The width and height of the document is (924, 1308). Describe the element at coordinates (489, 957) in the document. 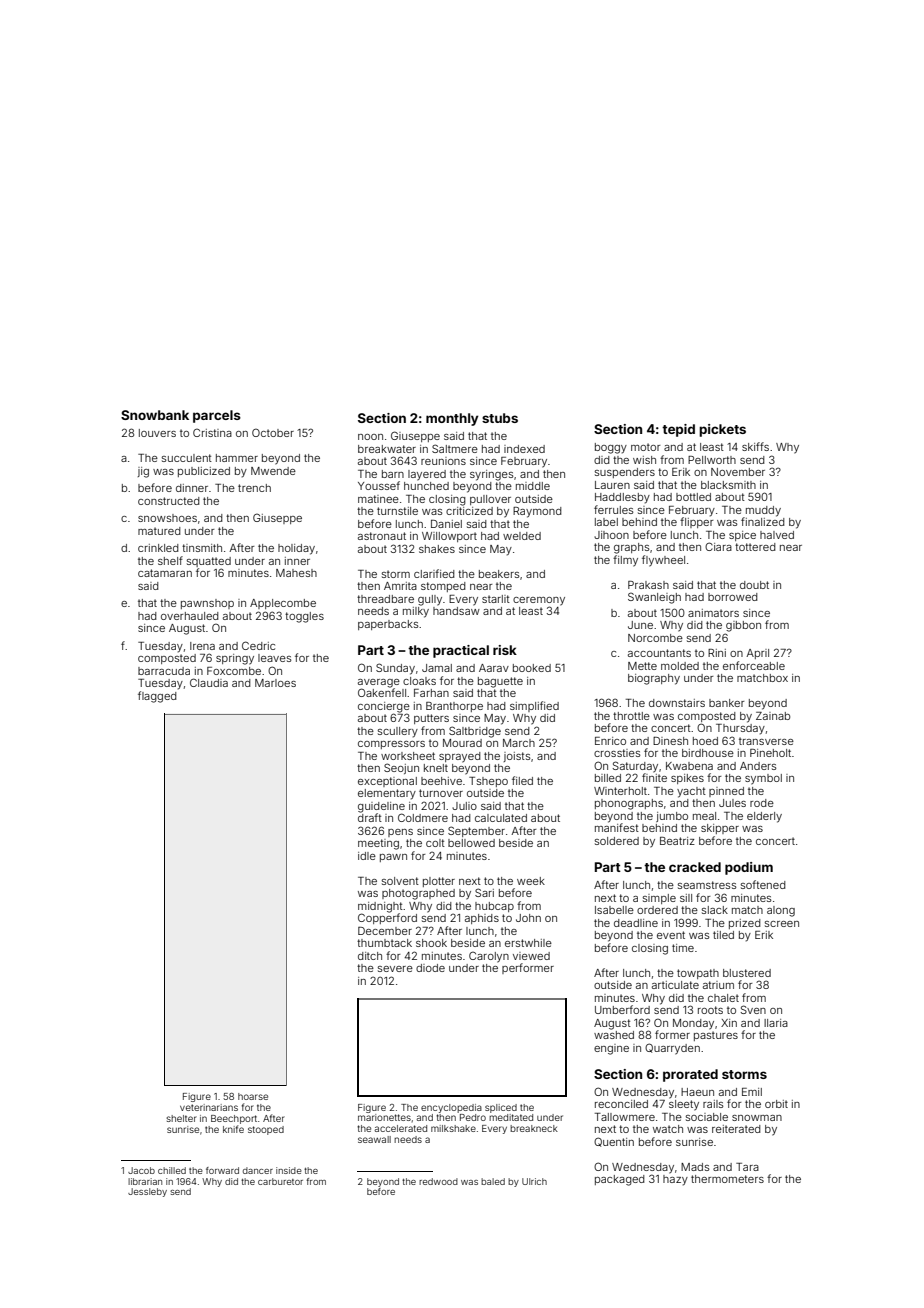

I see `Carolyn` at that location.
